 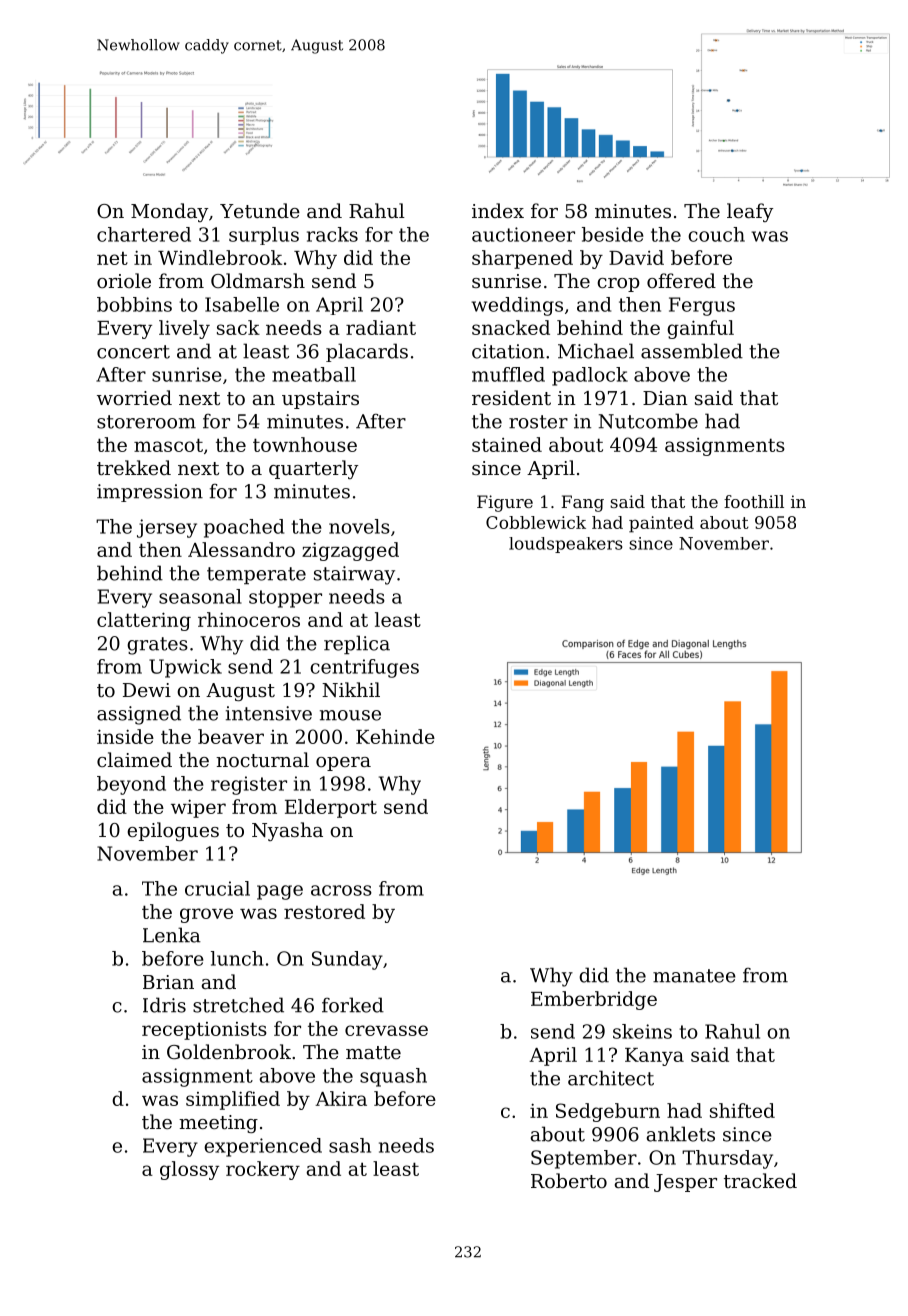 I want to click on poached, so click(x=244, y=528).
